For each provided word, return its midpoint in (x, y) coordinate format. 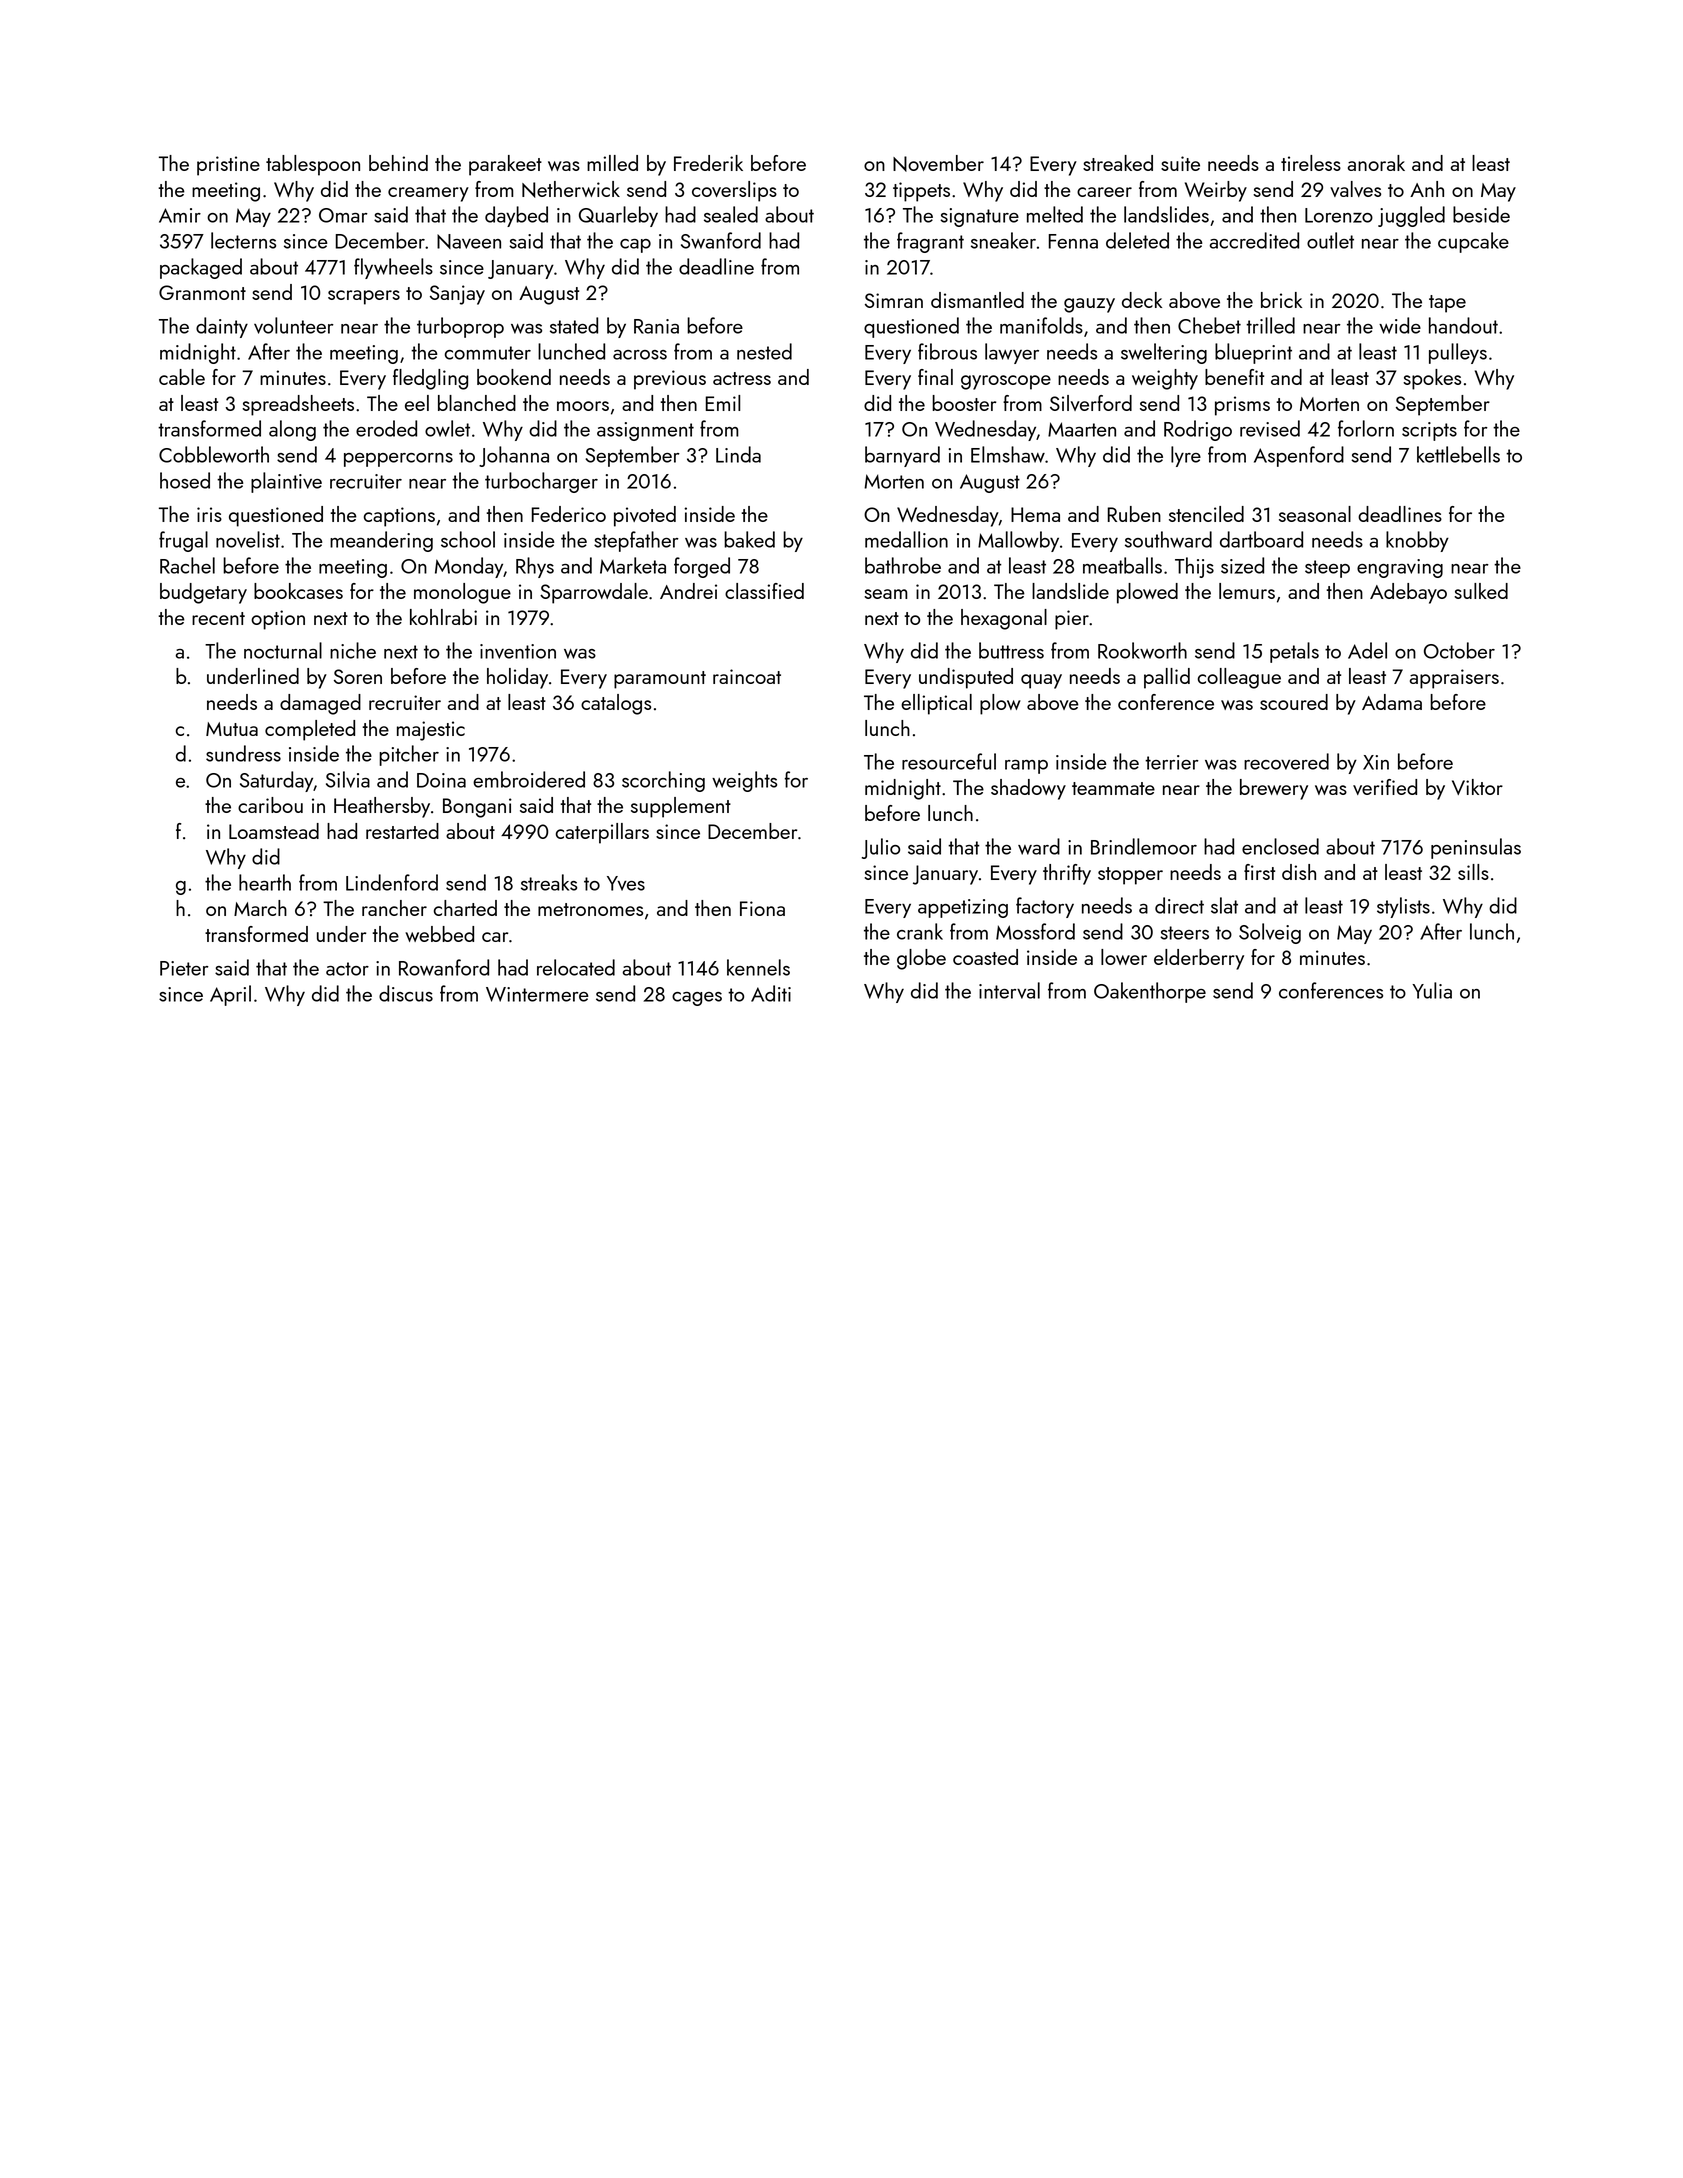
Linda (738, 454)
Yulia (1432, 990)
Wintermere (537, 994)
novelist (248, 539)
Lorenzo (1339, 215)
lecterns (243, 240)
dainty (222, 327)
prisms (1242, 406)
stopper (1130, 876)
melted (1055, 214)
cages (697, 999)
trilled (1270, 325)
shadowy (1028, 789)
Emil (722, 403)
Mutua (232, 729)
